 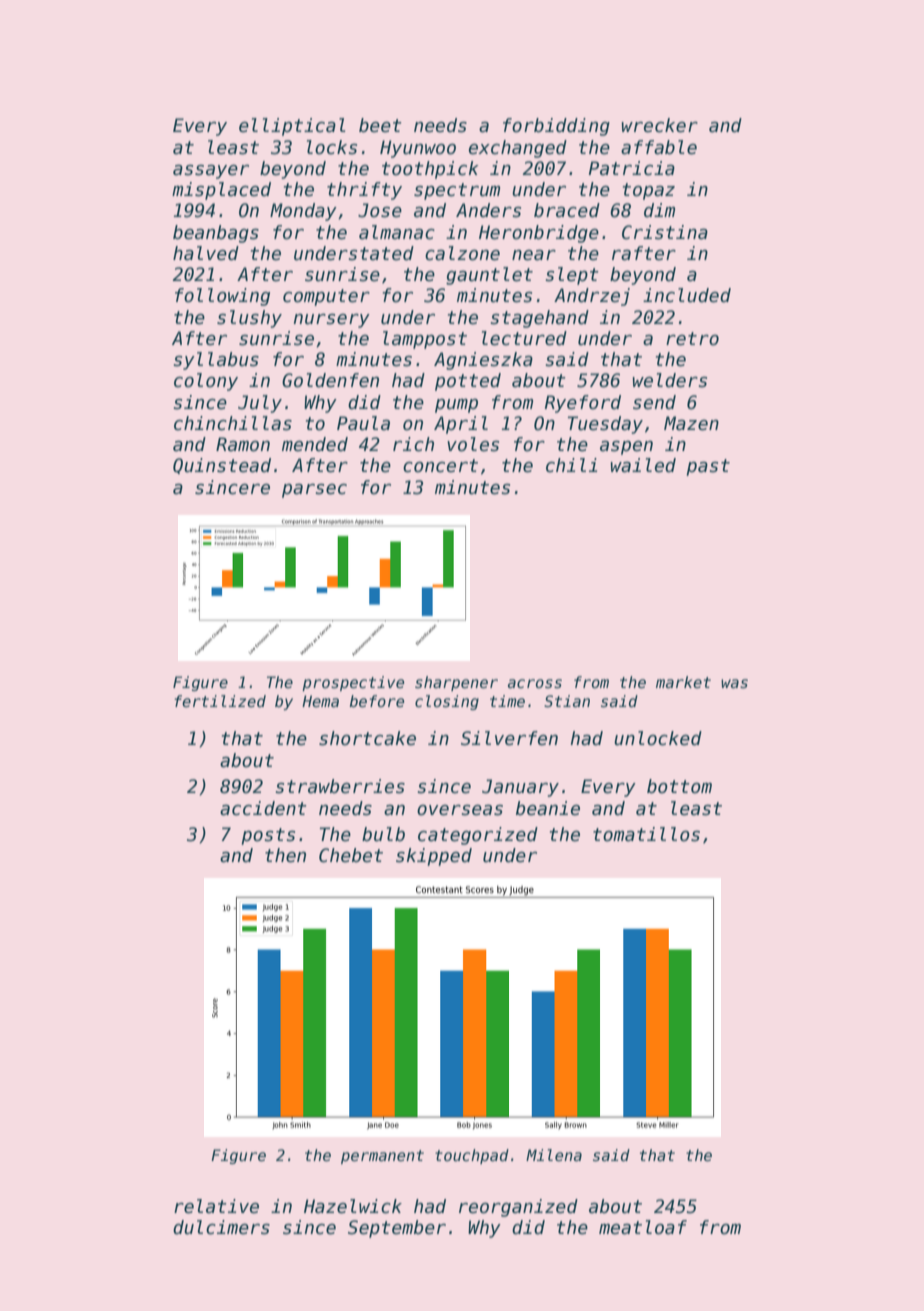 What do you see at coordinates (292, 127) in the screenshot?
I see `elliptical` at bounding box center [292, 127].
